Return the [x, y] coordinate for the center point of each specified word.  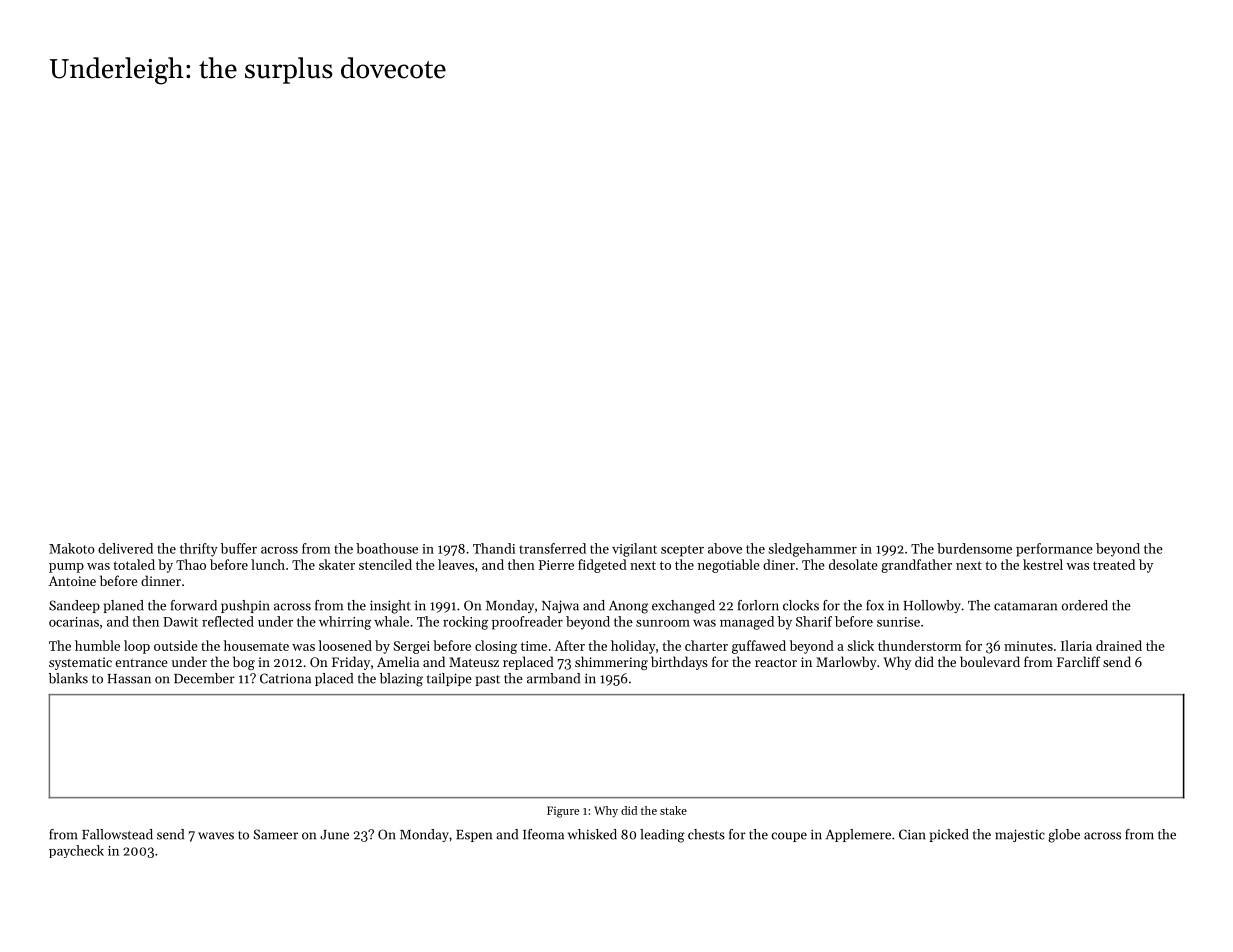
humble [97, 645]
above [725, 548]
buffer [239, 548]
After [570, 645]
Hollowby [932, 606]
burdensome [974, 548]
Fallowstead [117, 834]
